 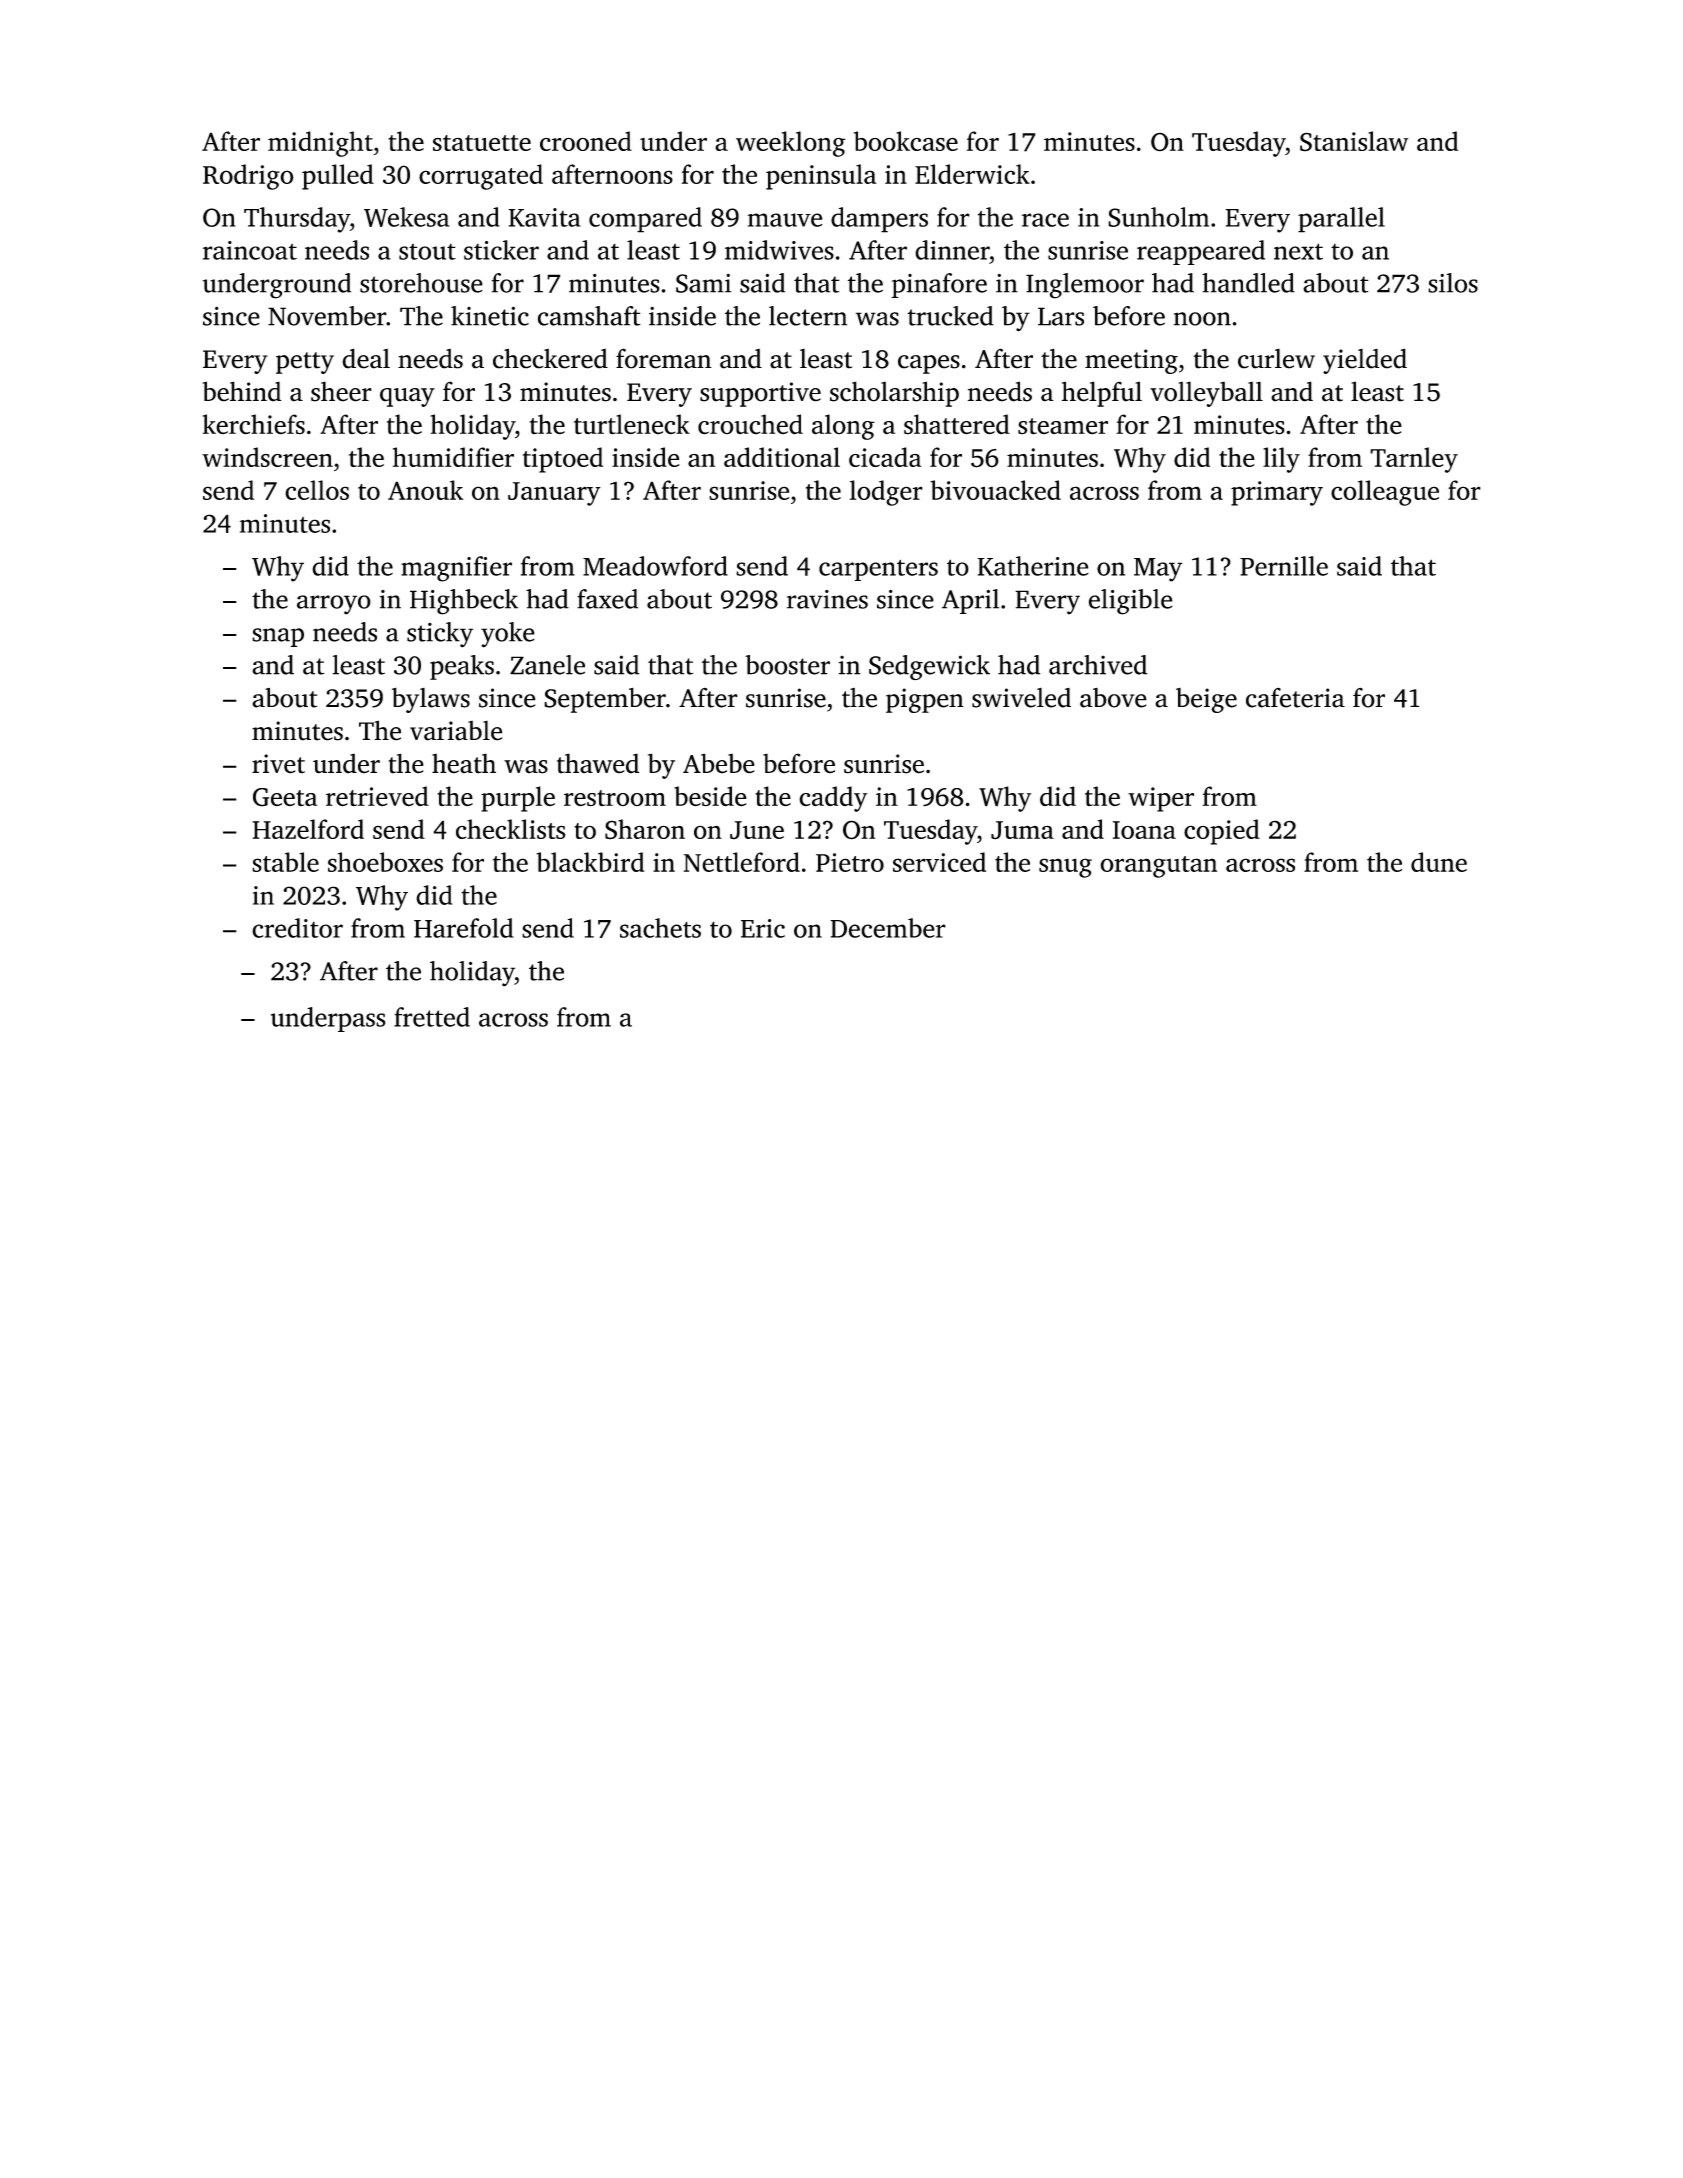 What do you see at coordinates (1298, 251) in the page?
I see `next` at bounding box center [1298, 251].
